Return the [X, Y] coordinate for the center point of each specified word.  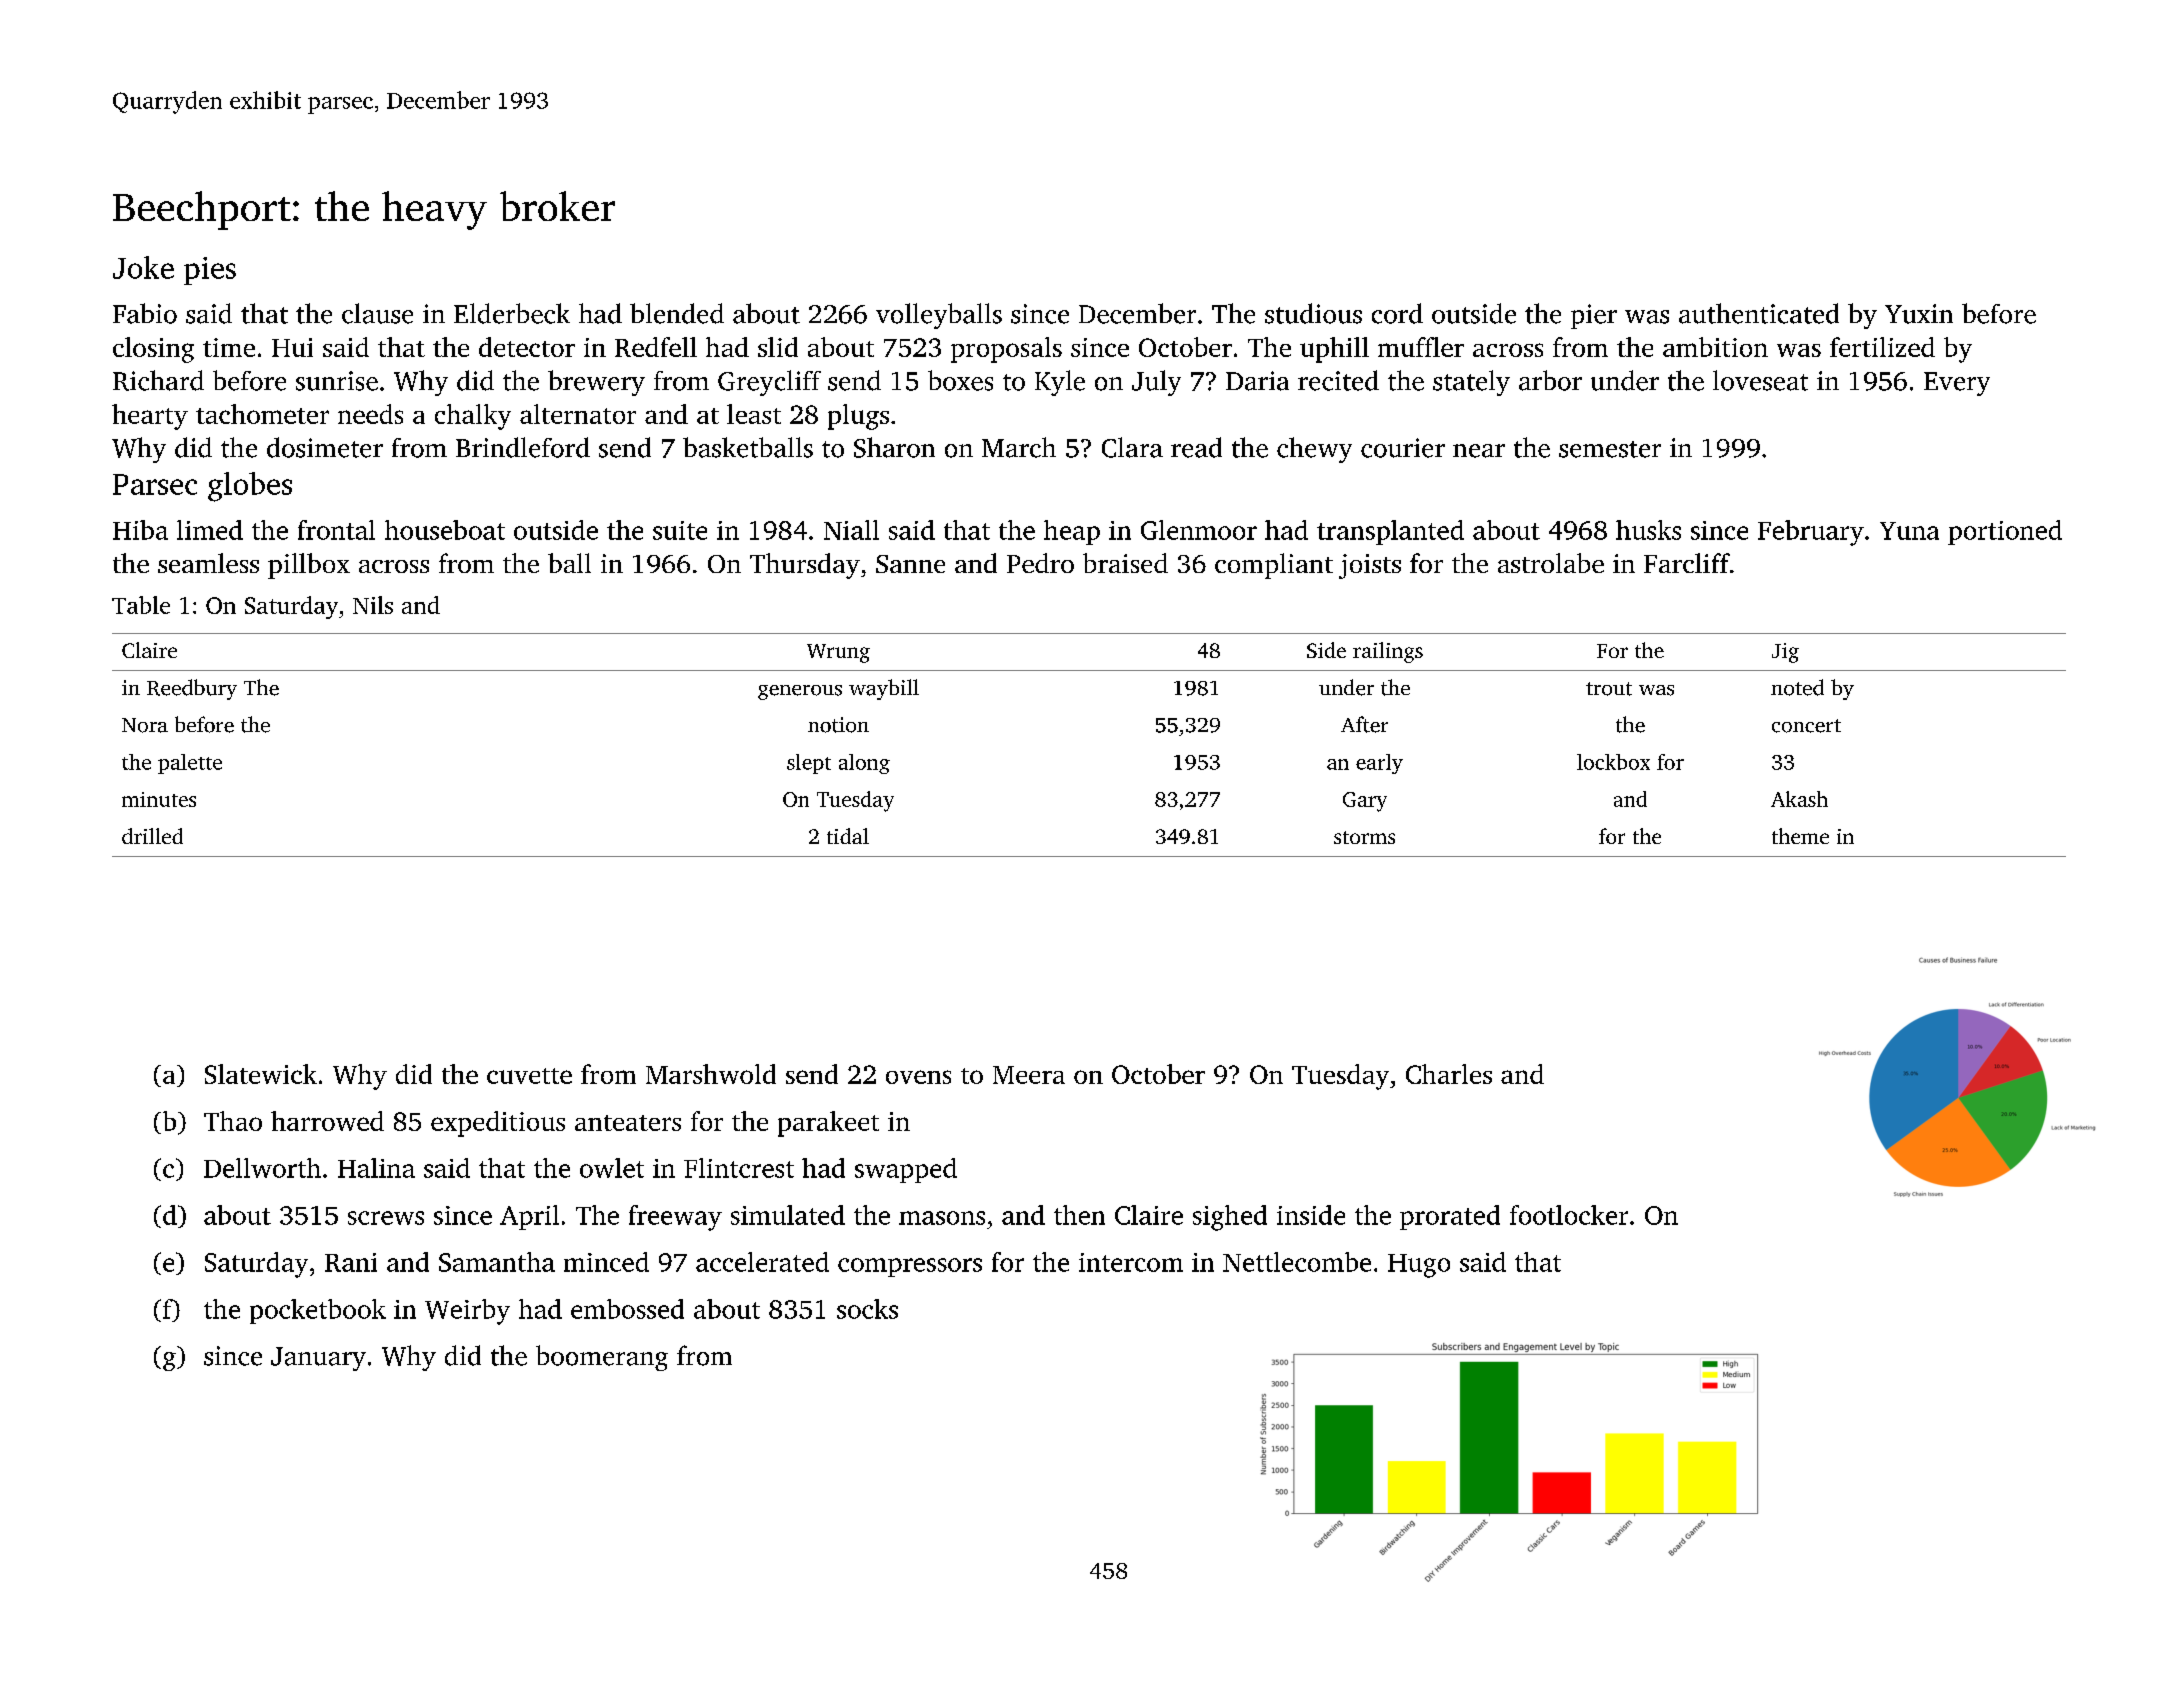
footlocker [1569, 1215]
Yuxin [1919, 314]
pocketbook [318, 1311]
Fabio [145, 313]
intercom [1131, 1262]
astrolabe [1551, 563]
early [1379, 764]
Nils [373, 605]
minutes [159, 799]
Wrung [838, 653]
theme [1800, 836]
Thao [233, 1121]
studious [1313, 313]
